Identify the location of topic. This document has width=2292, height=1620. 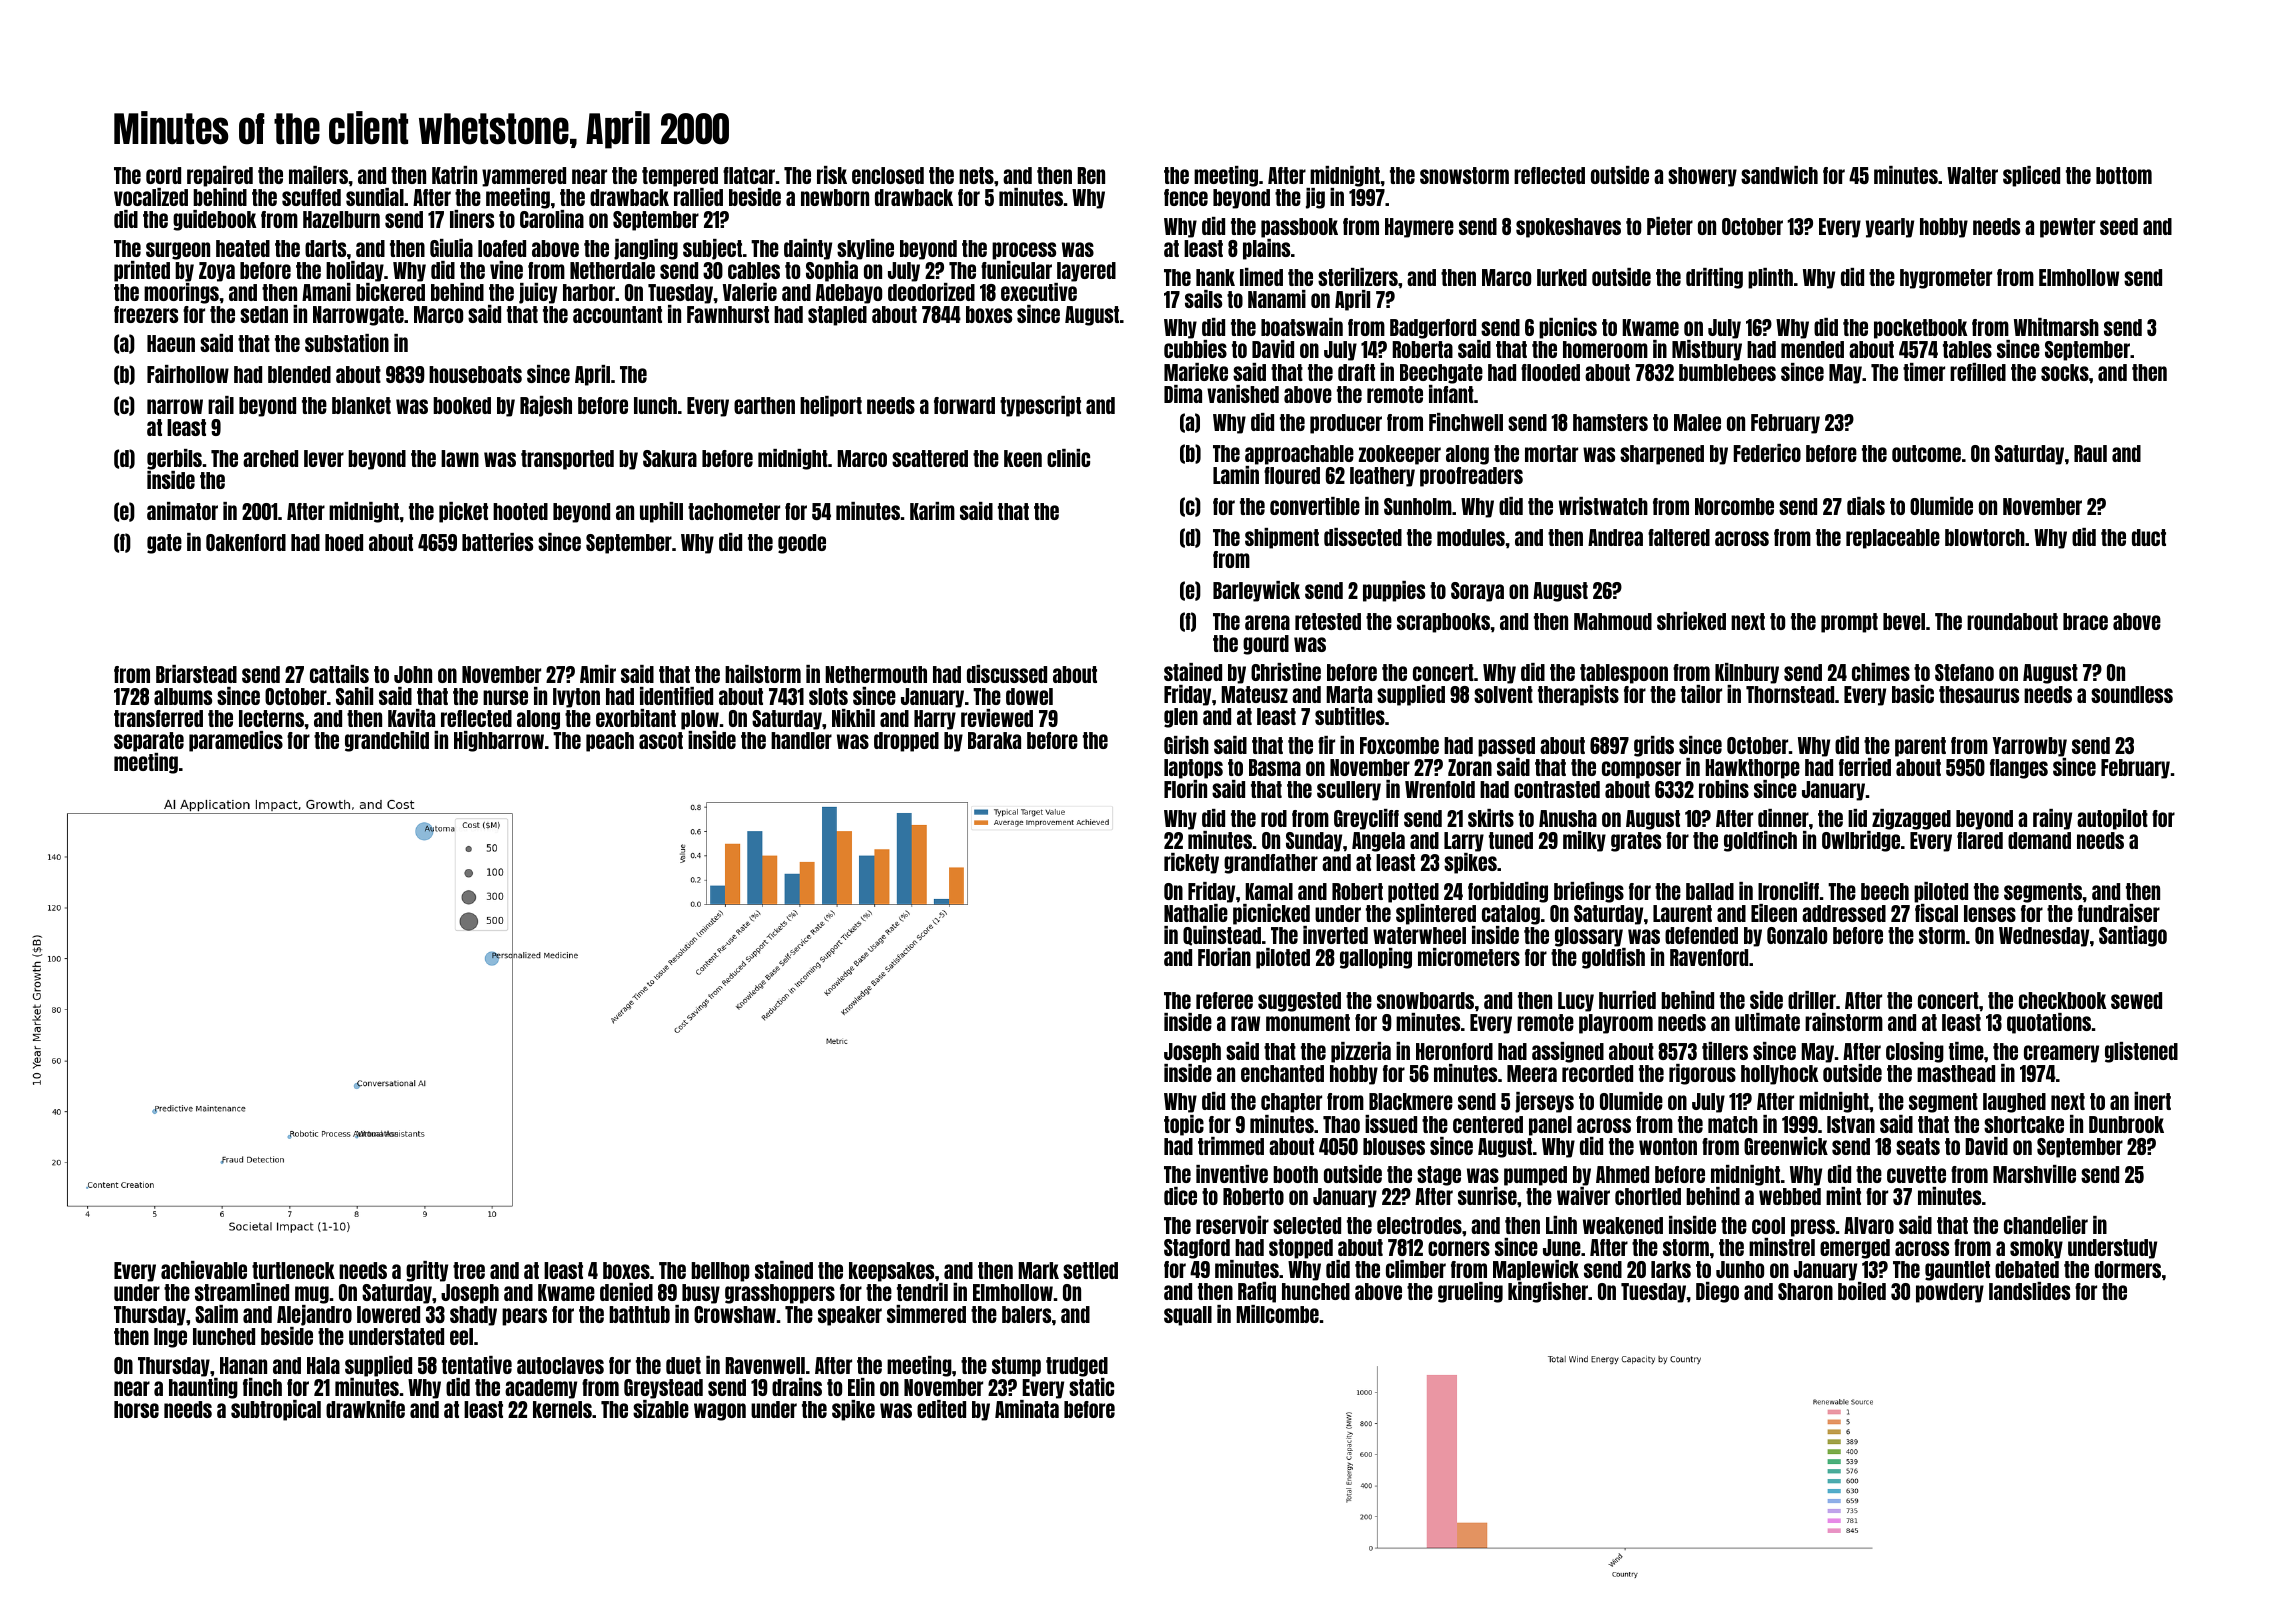
(1184, 1125).
